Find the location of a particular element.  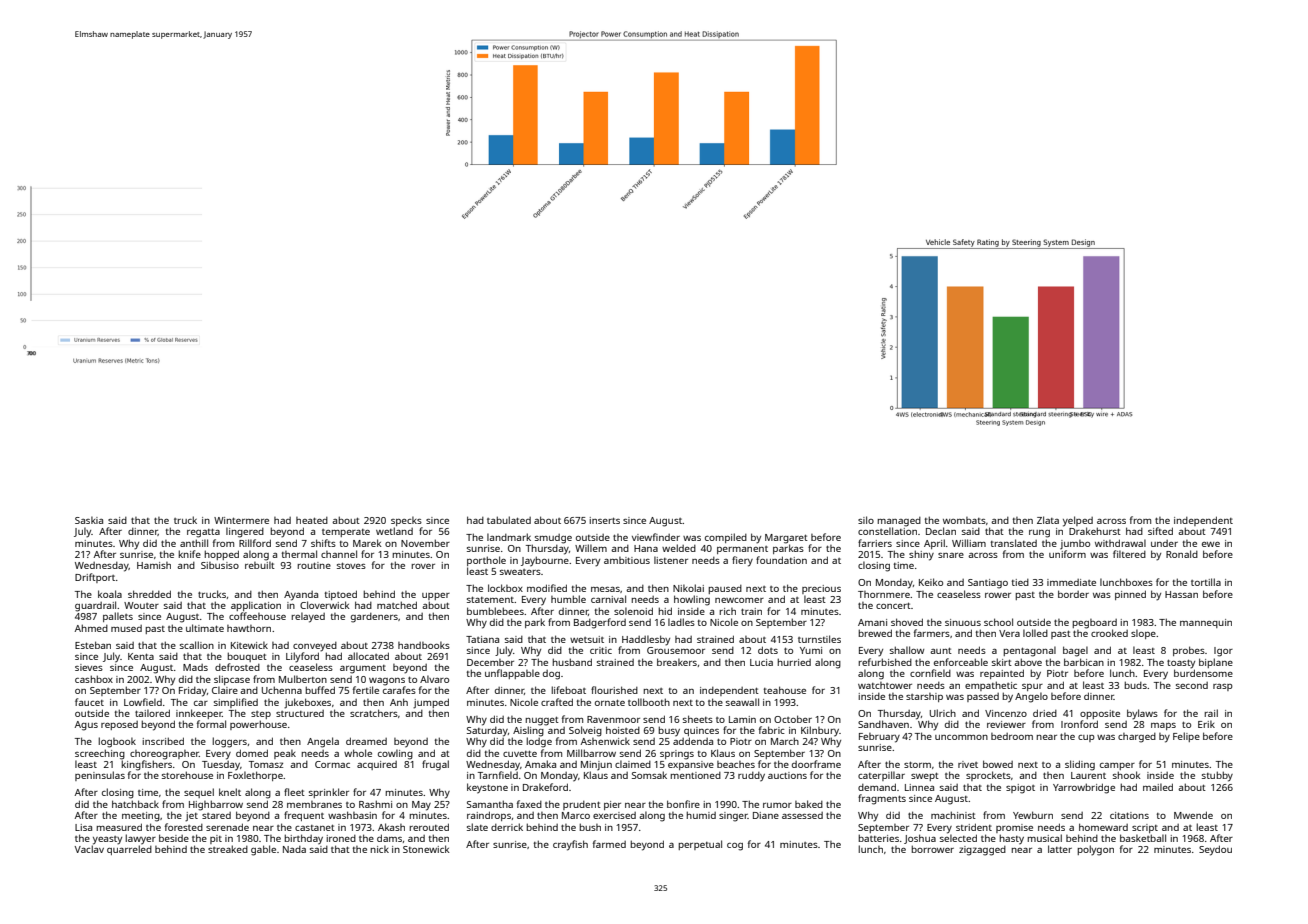

stared is located at coordinates (216, 815).
